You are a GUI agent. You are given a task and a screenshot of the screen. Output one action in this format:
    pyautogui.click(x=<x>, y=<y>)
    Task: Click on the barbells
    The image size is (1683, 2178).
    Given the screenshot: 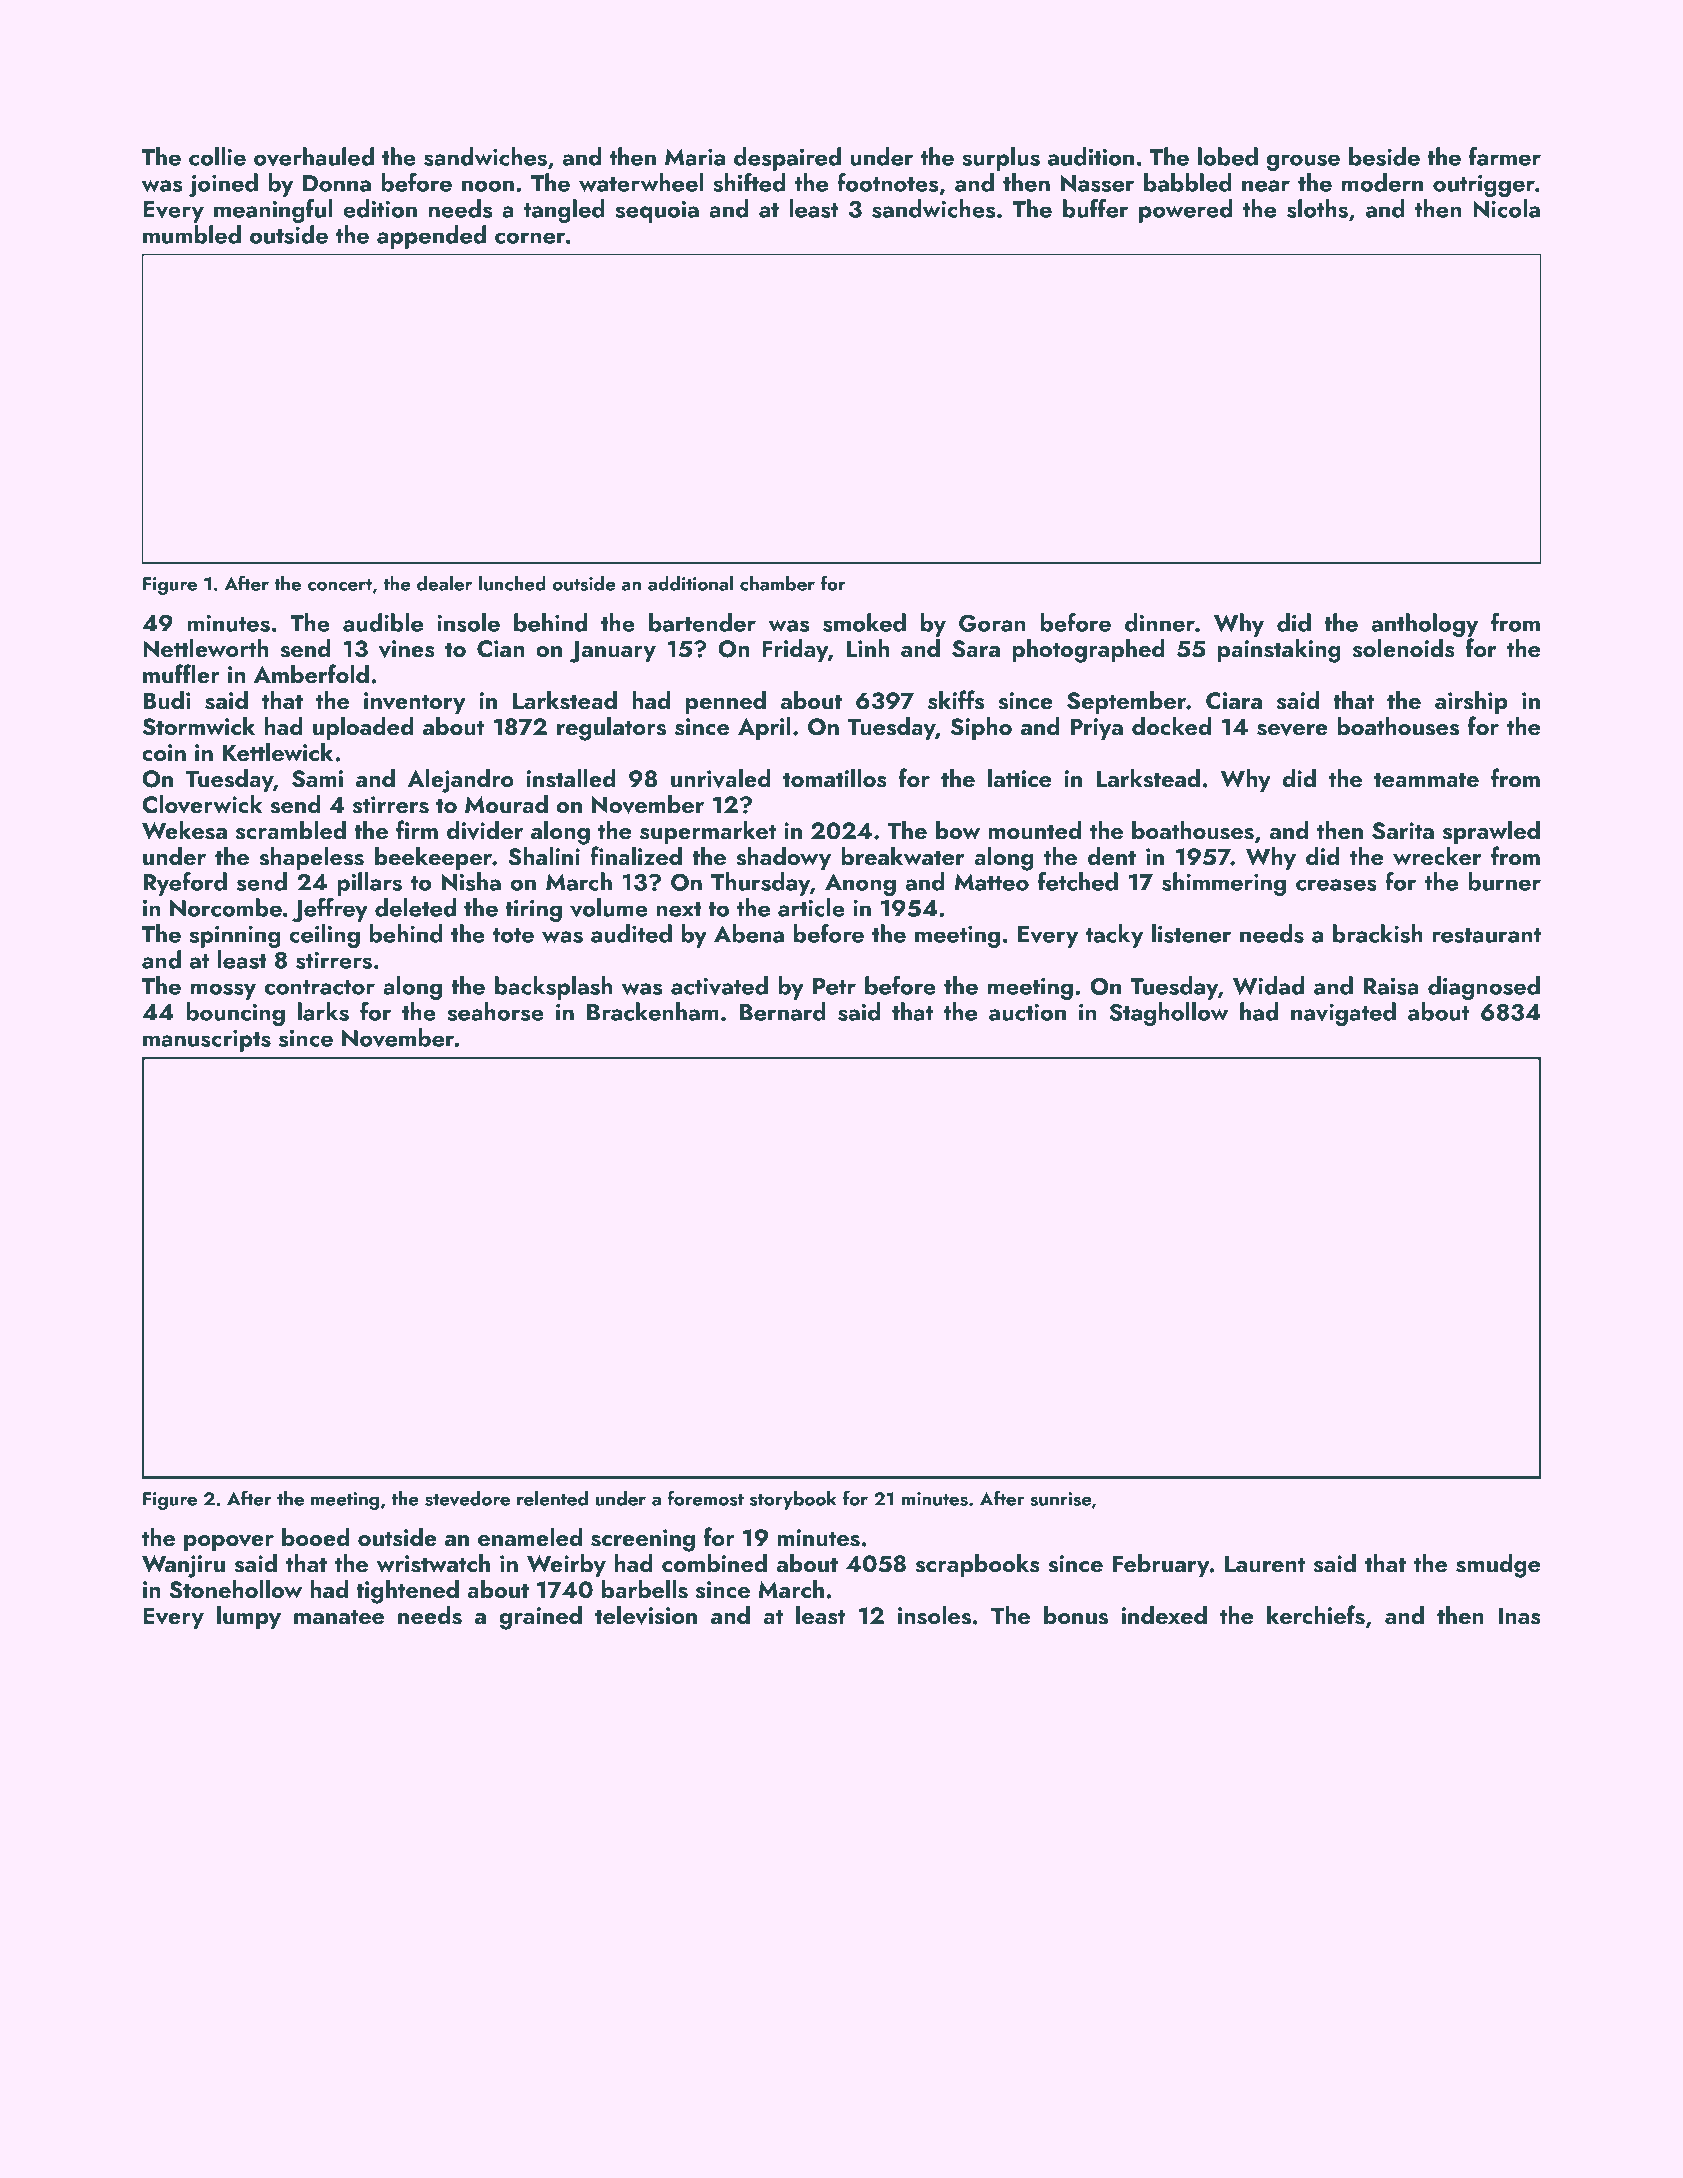 What is the action you would take?
    pyautogui.click(x=645, y=1589)
